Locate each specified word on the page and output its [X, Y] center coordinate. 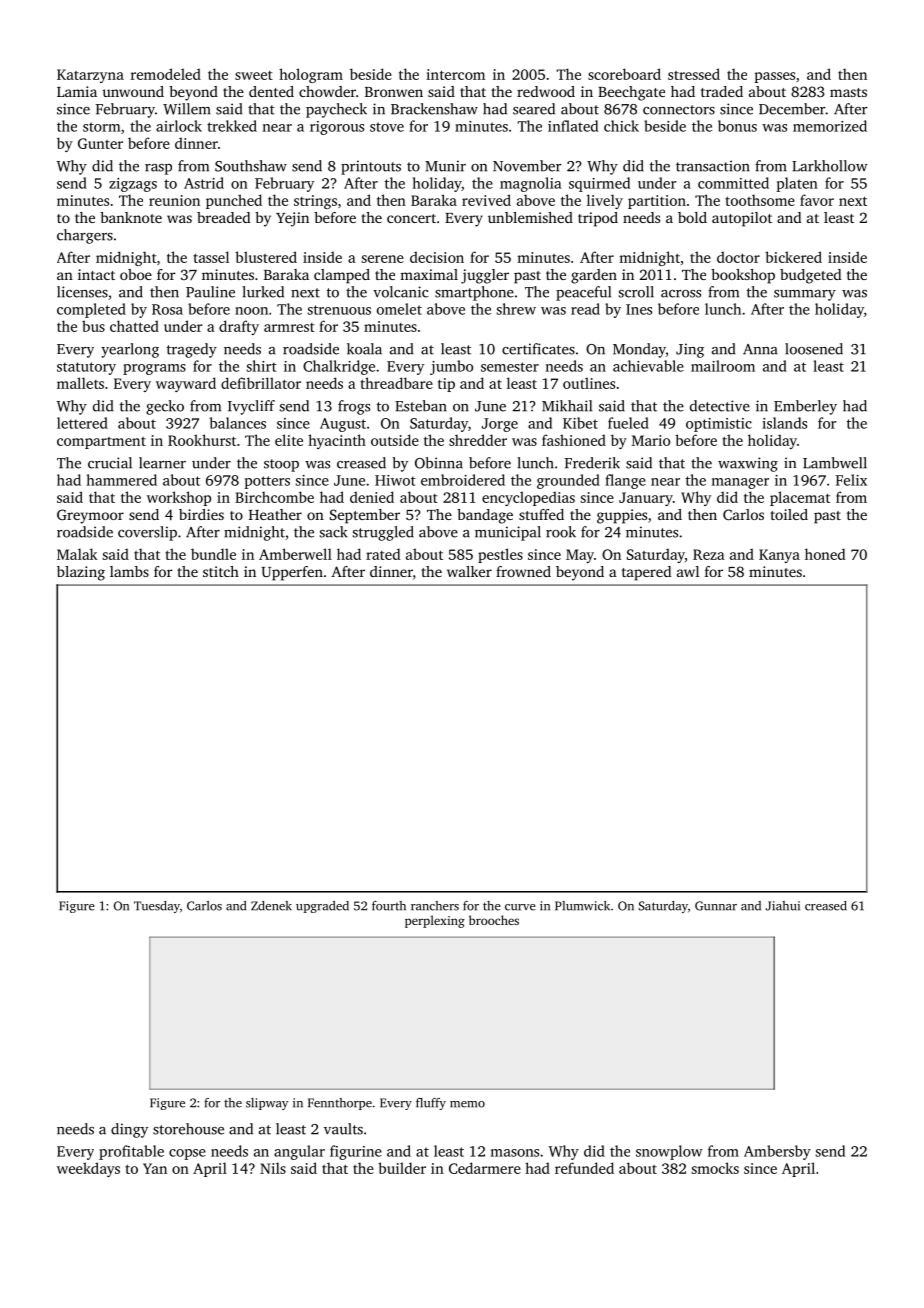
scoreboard [624, 74]
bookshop [743, 276]
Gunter [100, 143]
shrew [516, 309]
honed [825, 554]
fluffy [431, 1104]
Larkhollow [830, 166]
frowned [523, 571]
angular [299, 1152]
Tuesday [157, 907]
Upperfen [292, 573]
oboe [136, 274]
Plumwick [582, 906]
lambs [129, 571]
